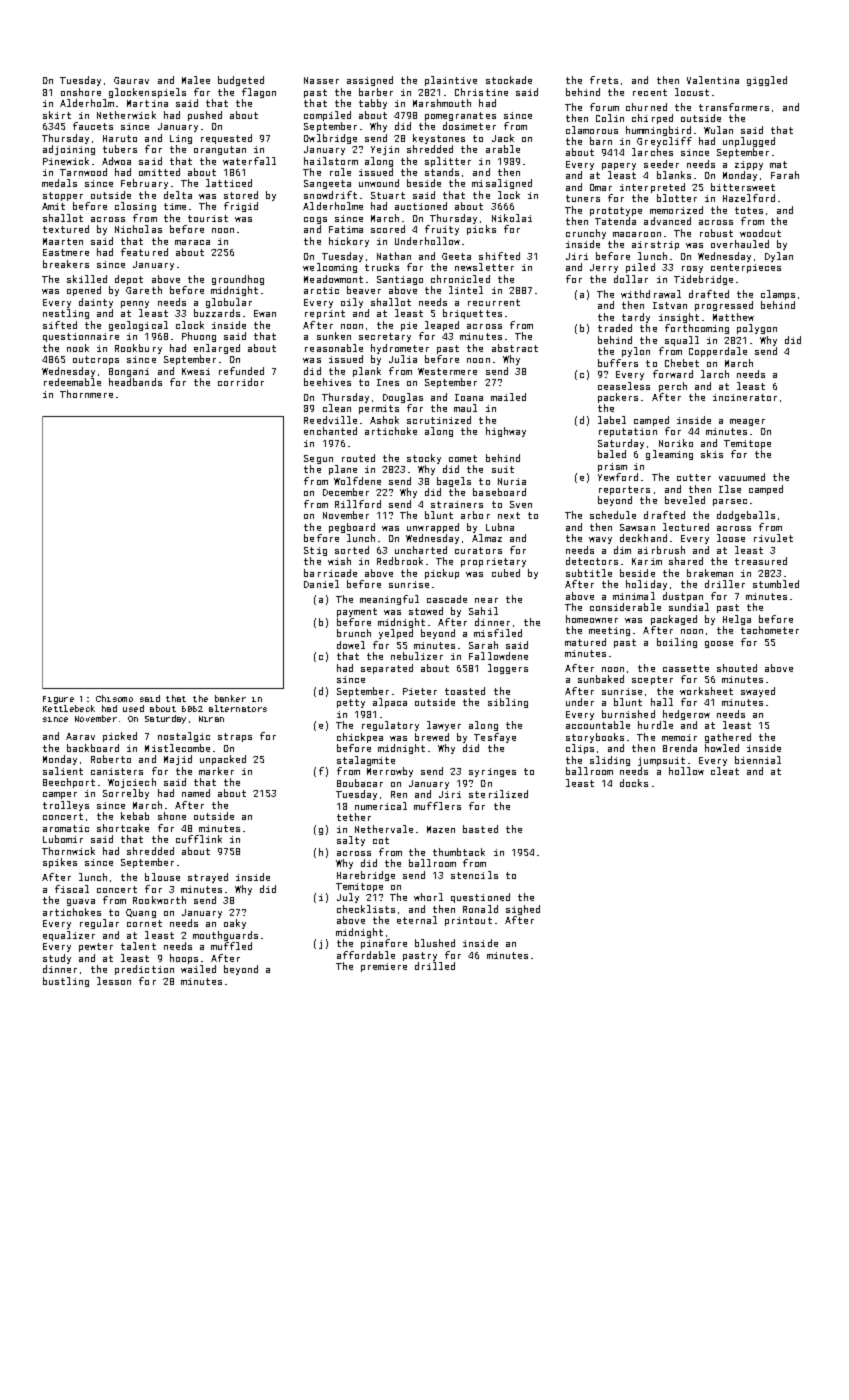 The height and width of the image is (1400, 849). What do you see at coordinates (238, 708) in the image?
I see `alternators` at bounding box center [238, 708].
